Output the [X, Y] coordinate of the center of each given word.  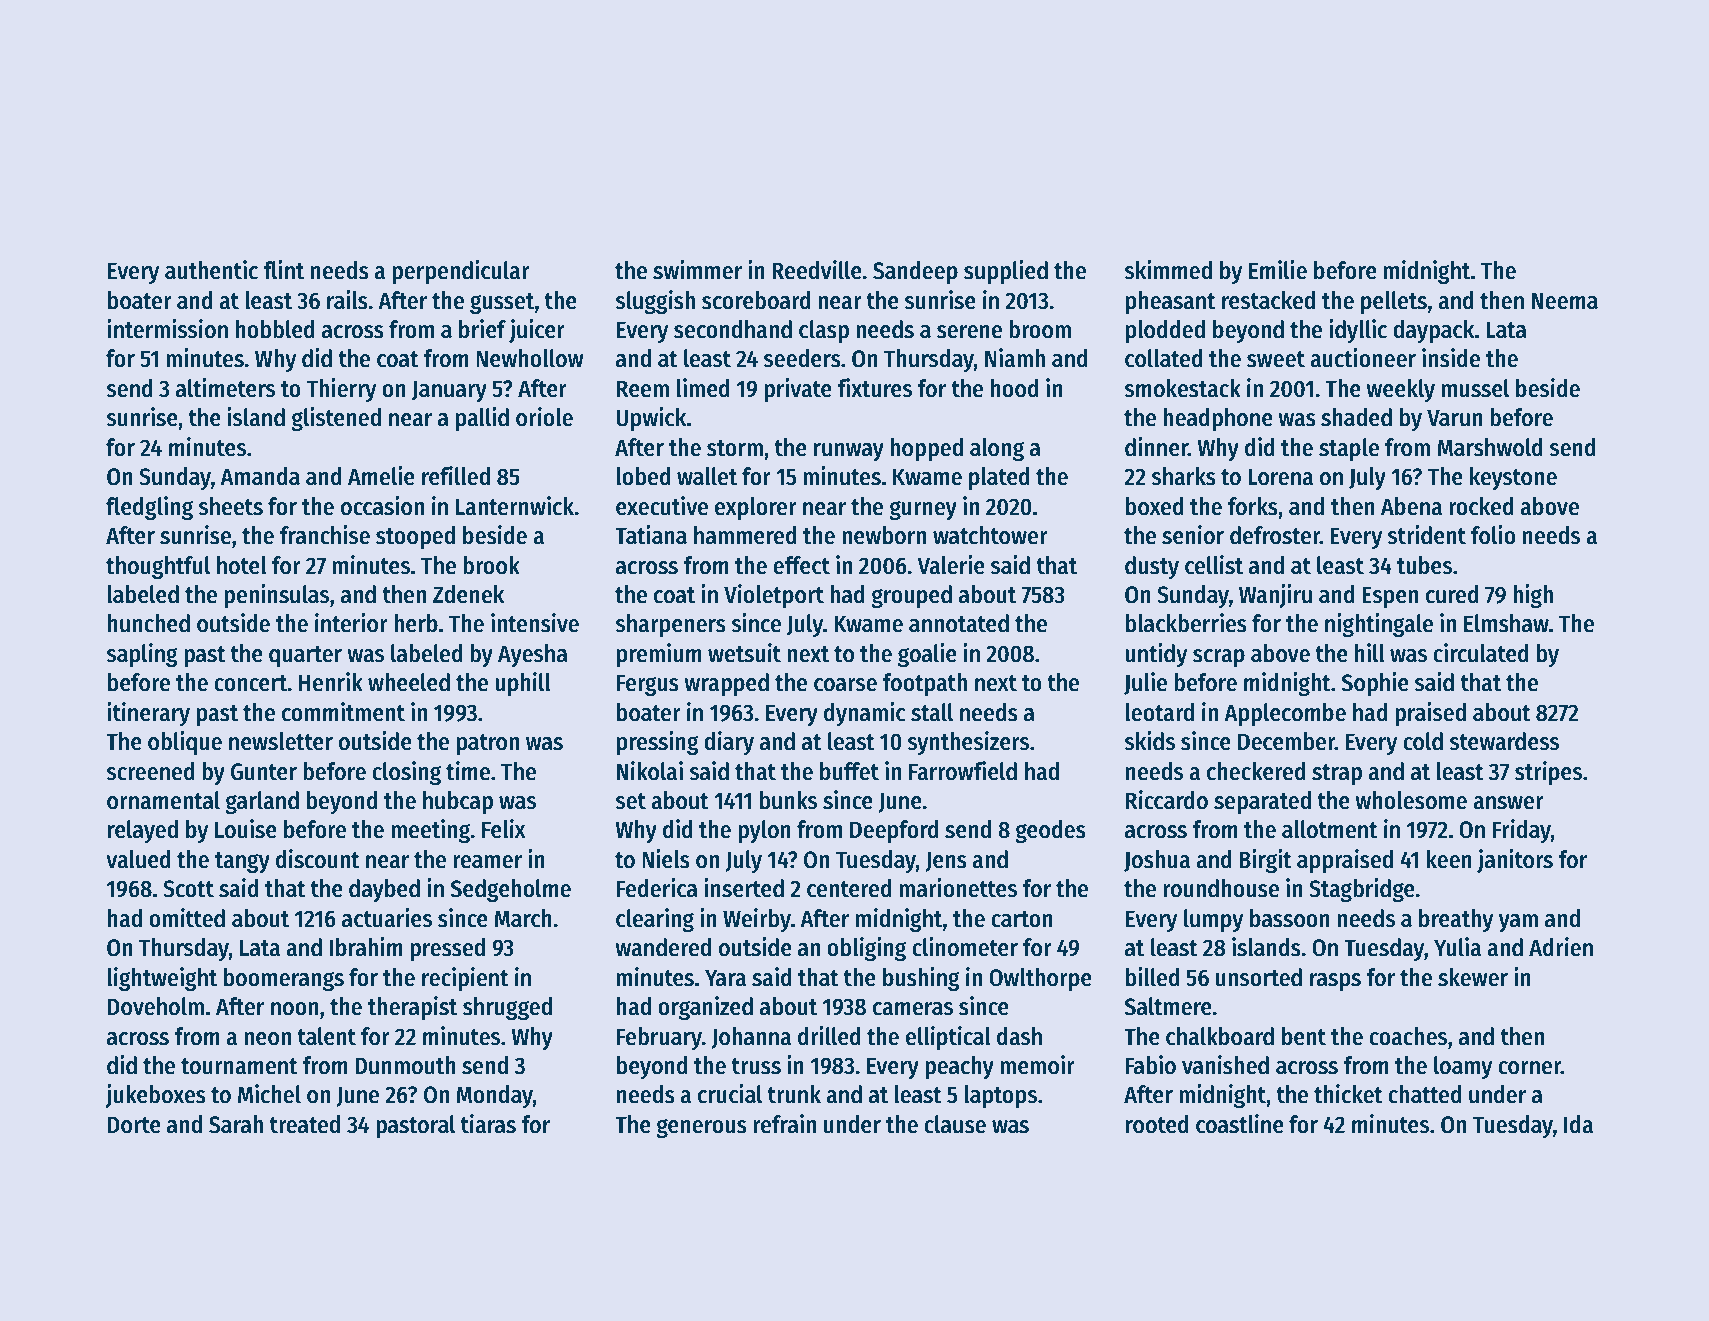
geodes [1050, 831]
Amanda [260, 476]
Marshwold [1490, 447]
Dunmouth [405, 1065]
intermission [167, 329]
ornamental [163, 800]
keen [1449, 859]
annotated [959, 623]
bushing [921, 979]
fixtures [874, 388]
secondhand [733, 329]
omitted [187, 918]
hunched [149, 623]
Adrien [1561, 947]
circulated [1481, 653]
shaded [1356, 417]
